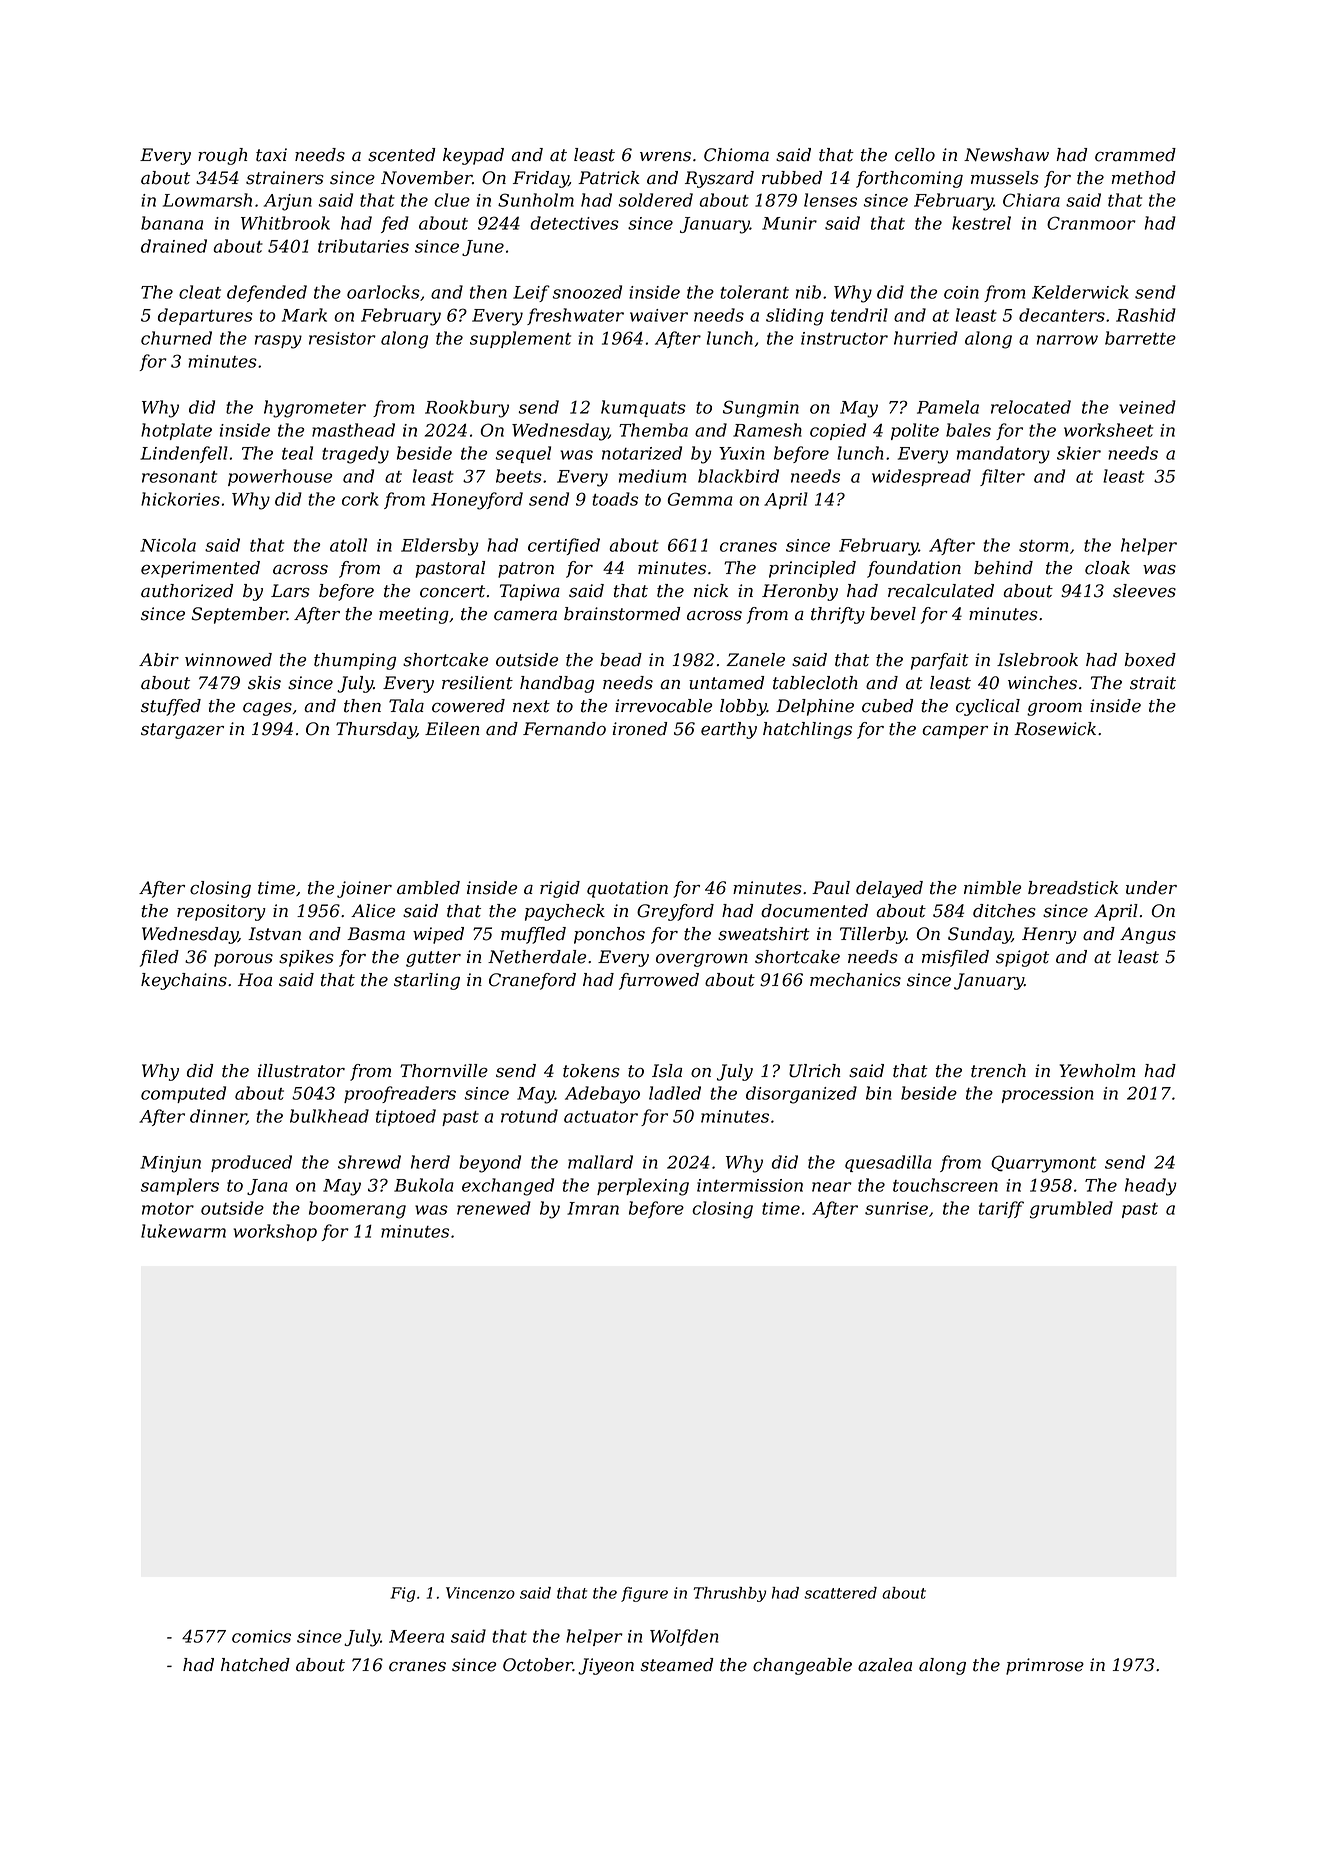  What do you see at coordinates (530, 592) in the page?
I see `Tapiwa` at bounding box center [530, 592].
